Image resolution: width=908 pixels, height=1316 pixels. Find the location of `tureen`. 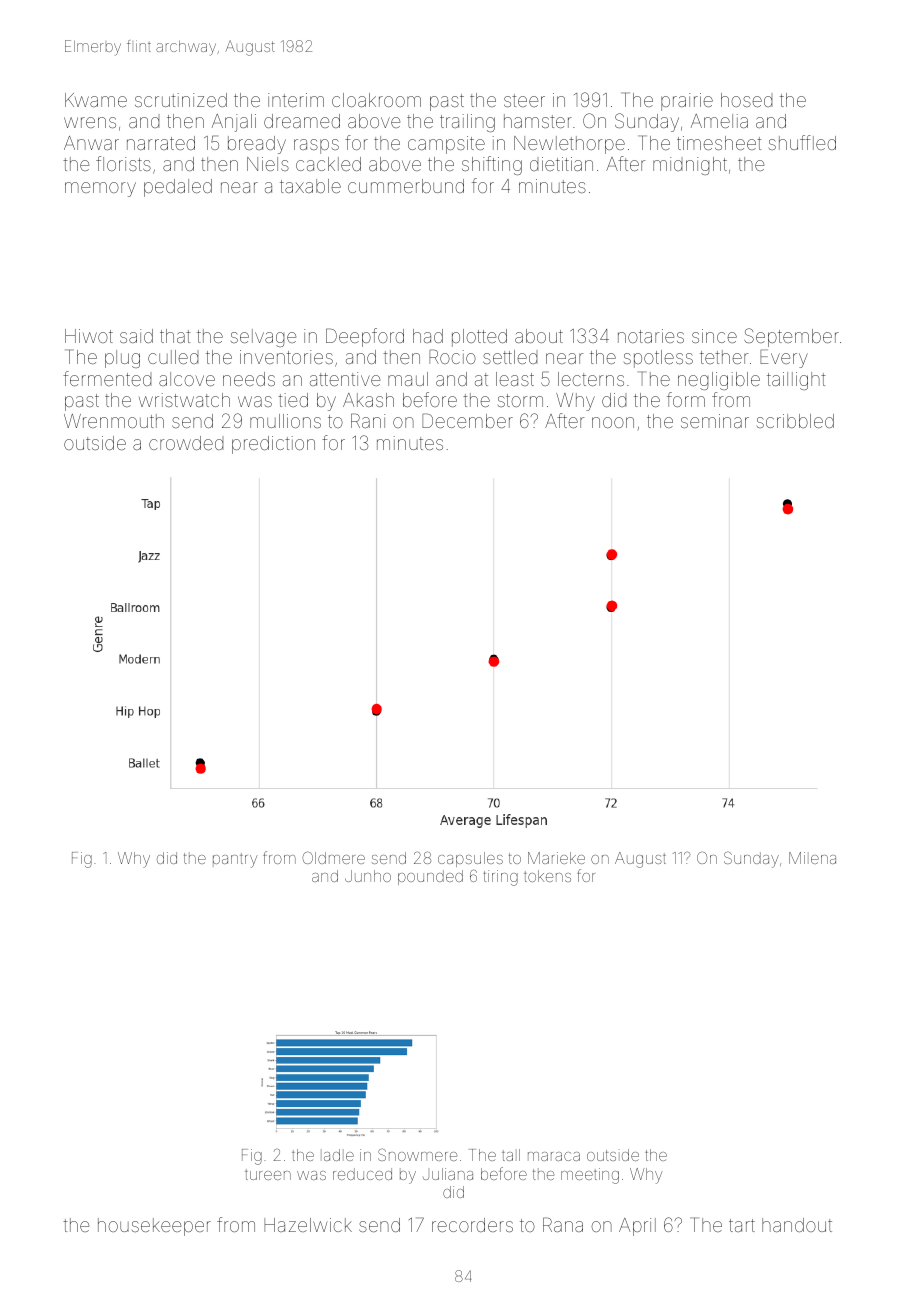

tureen is located at coordinates (268, 1174).
